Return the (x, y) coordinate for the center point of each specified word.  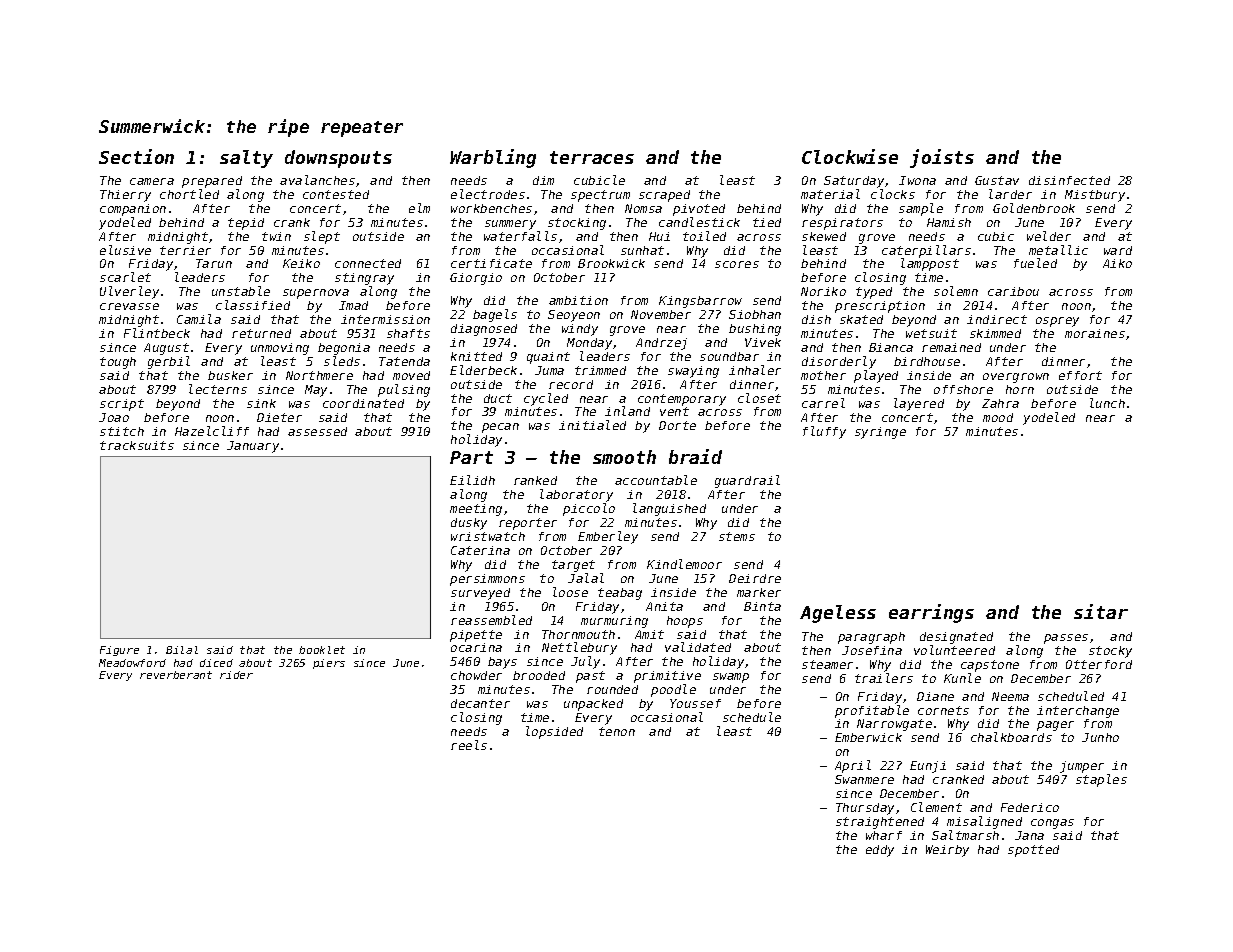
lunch (1107, 403)
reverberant (176, 675)
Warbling (493, 158)
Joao (114, 417)
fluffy (824, 432)
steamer (827, 664)
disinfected (1069, 180)
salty (246, 159)
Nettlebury (579, 649)
